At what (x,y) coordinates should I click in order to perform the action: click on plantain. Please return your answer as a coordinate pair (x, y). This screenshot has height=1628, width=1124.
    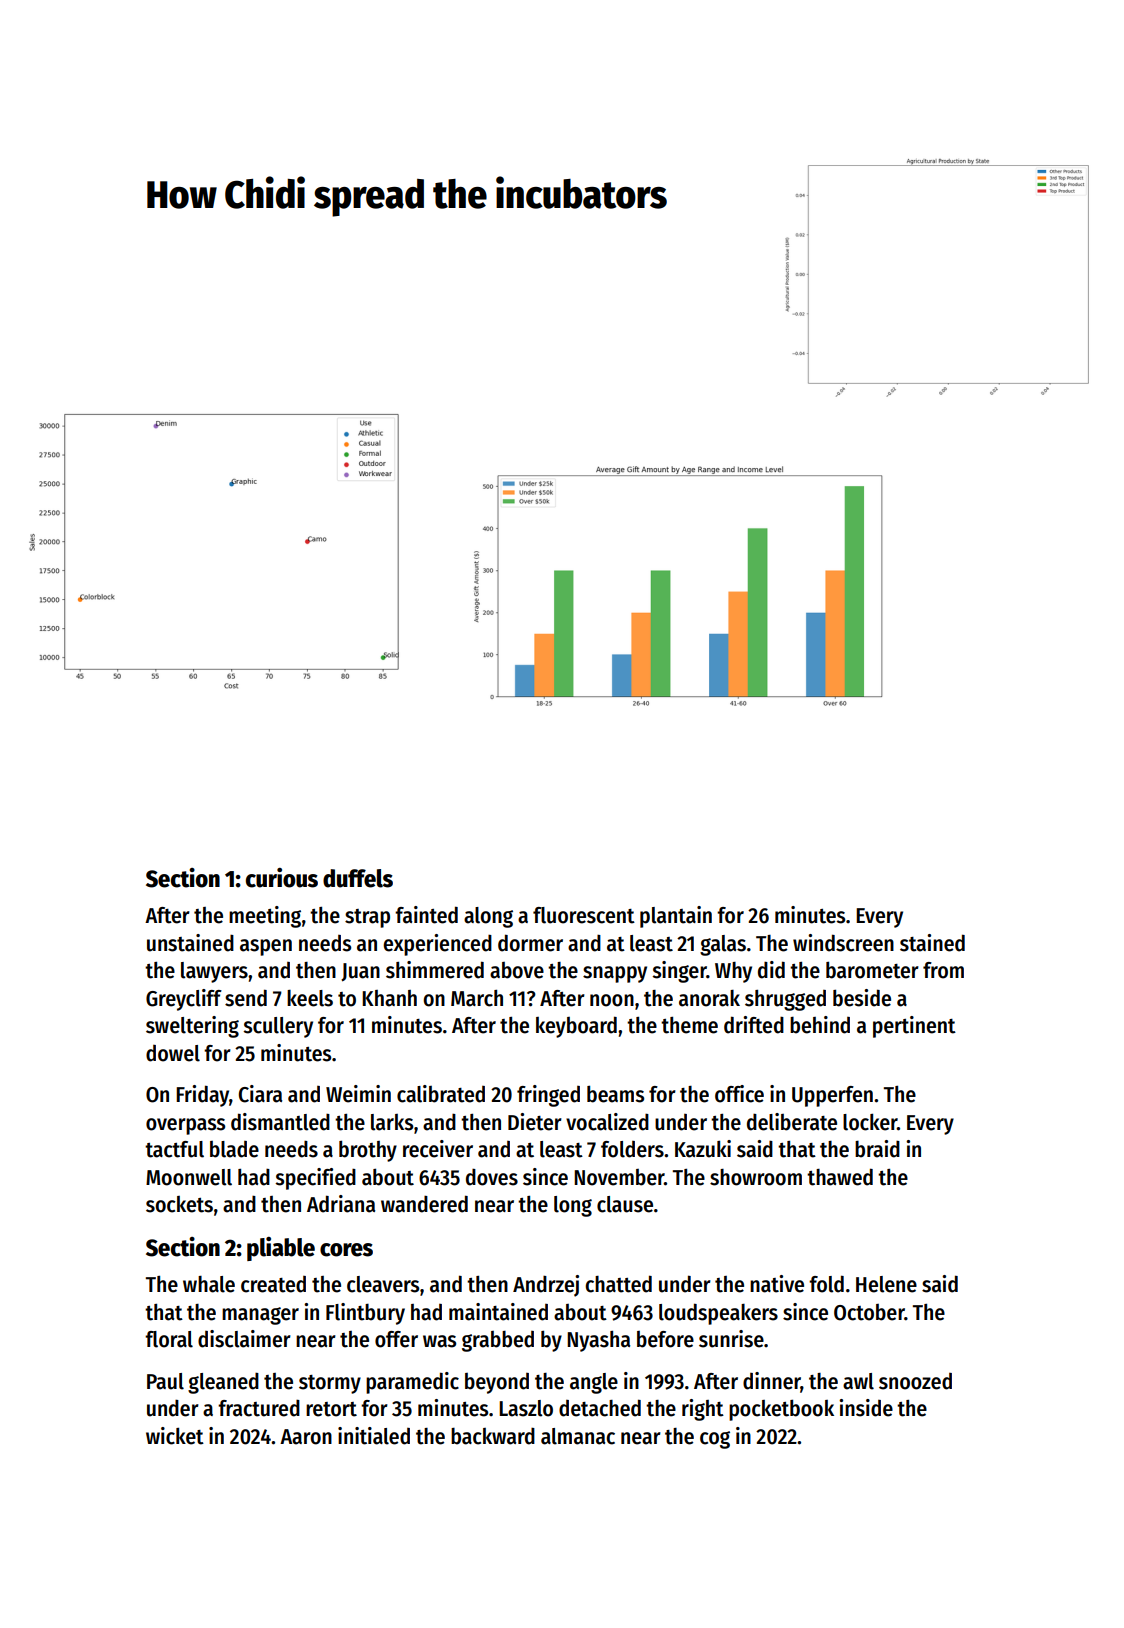
    Looking at the image, I should click on (676, 917).
